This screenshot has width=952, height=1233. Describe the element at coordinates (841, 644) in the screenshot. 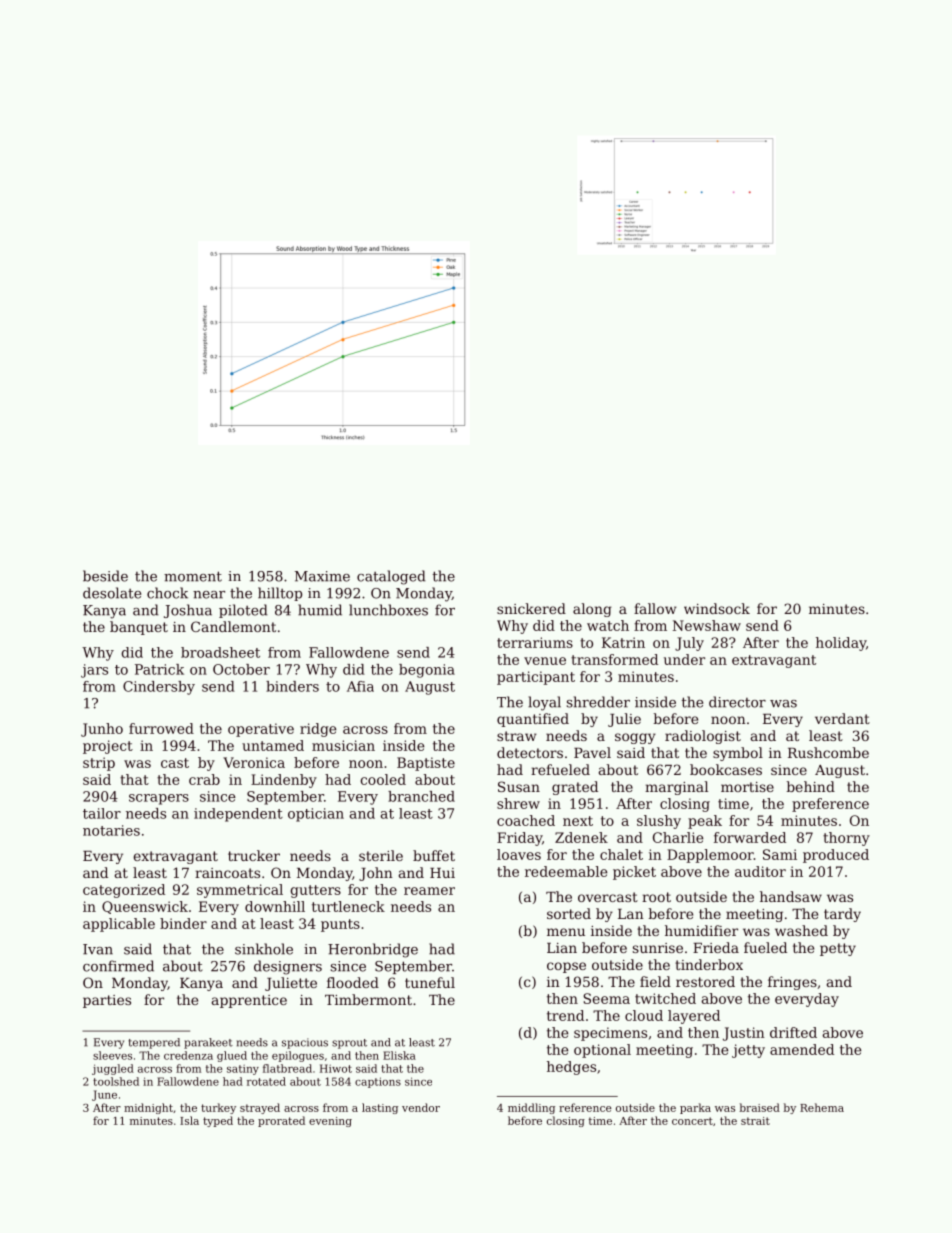

I see `holiday` at that location.
